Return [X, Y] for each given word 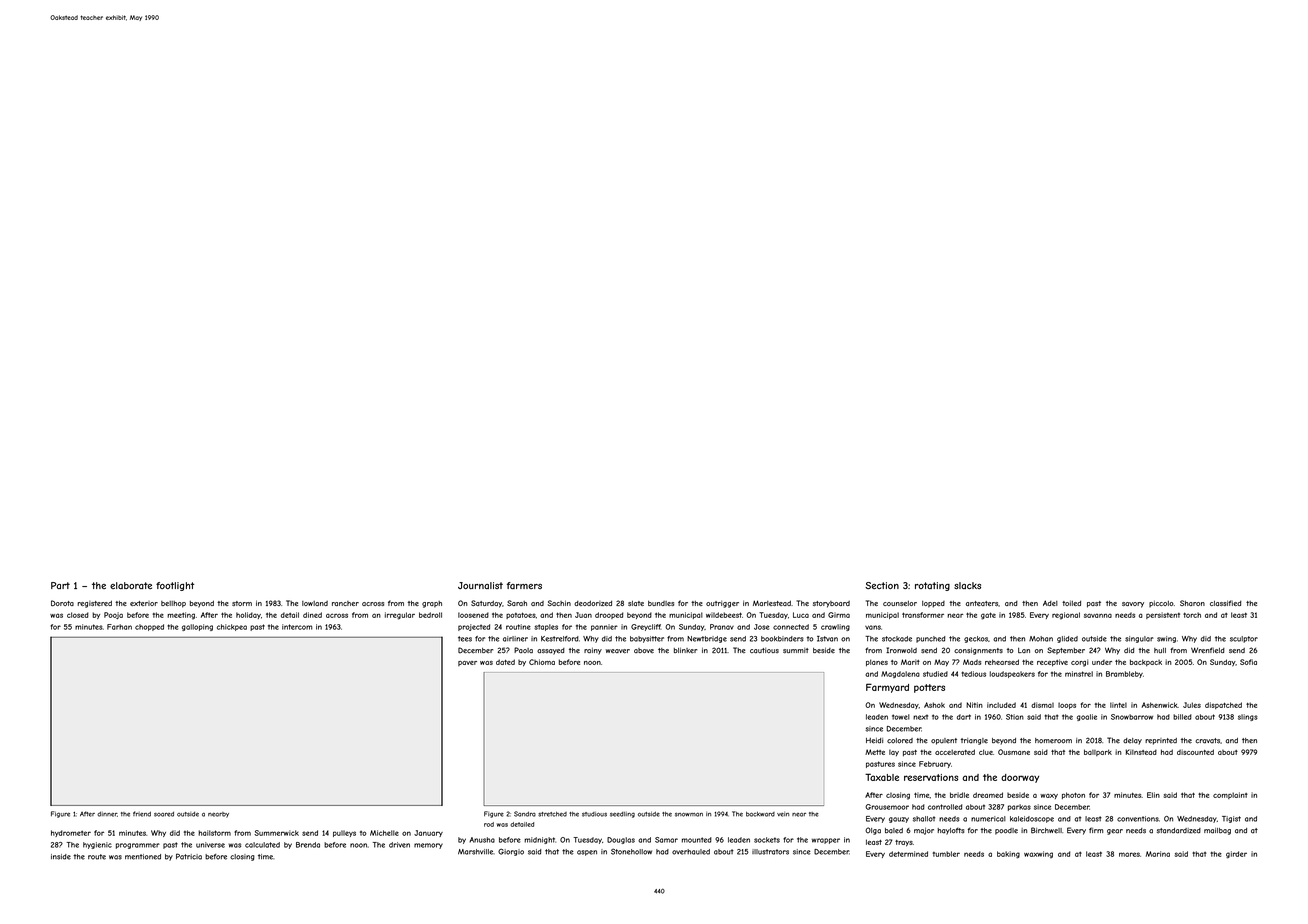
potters [929, 688]
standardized [1179, 831]
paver [467, 663]
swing [1166, 639]
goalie [1087, 717]
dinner [107, 814]
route [97, 857]
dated [505, 662]
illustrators [770, 852]
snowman [689, 815]
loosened [473, 615]
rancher [345, 603]
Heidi [874, 741]
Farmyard [887, 688]
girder [1236, 855]
